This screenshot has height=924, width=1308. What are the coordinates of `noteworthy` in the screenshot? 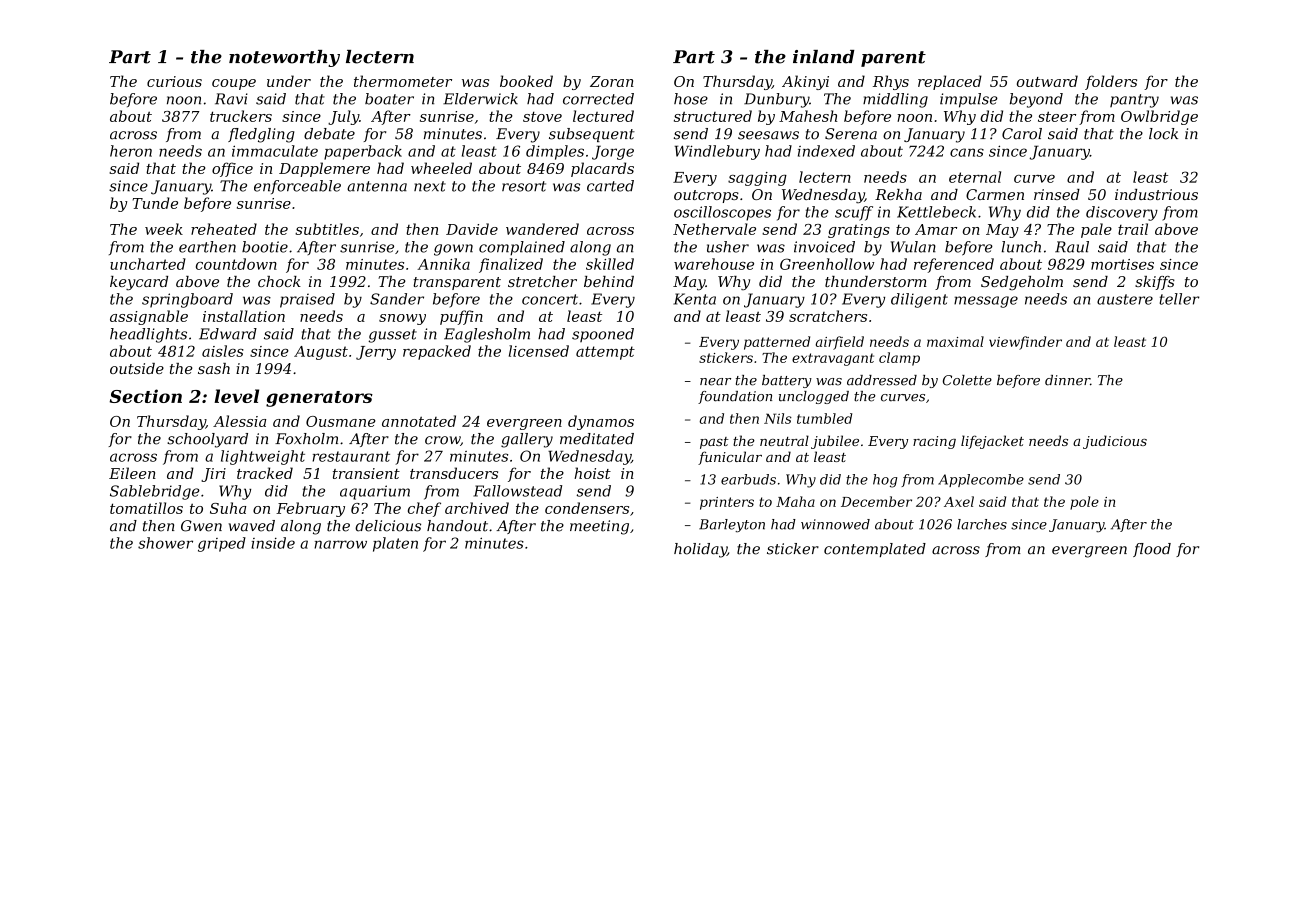 It's located at (284, 58).
